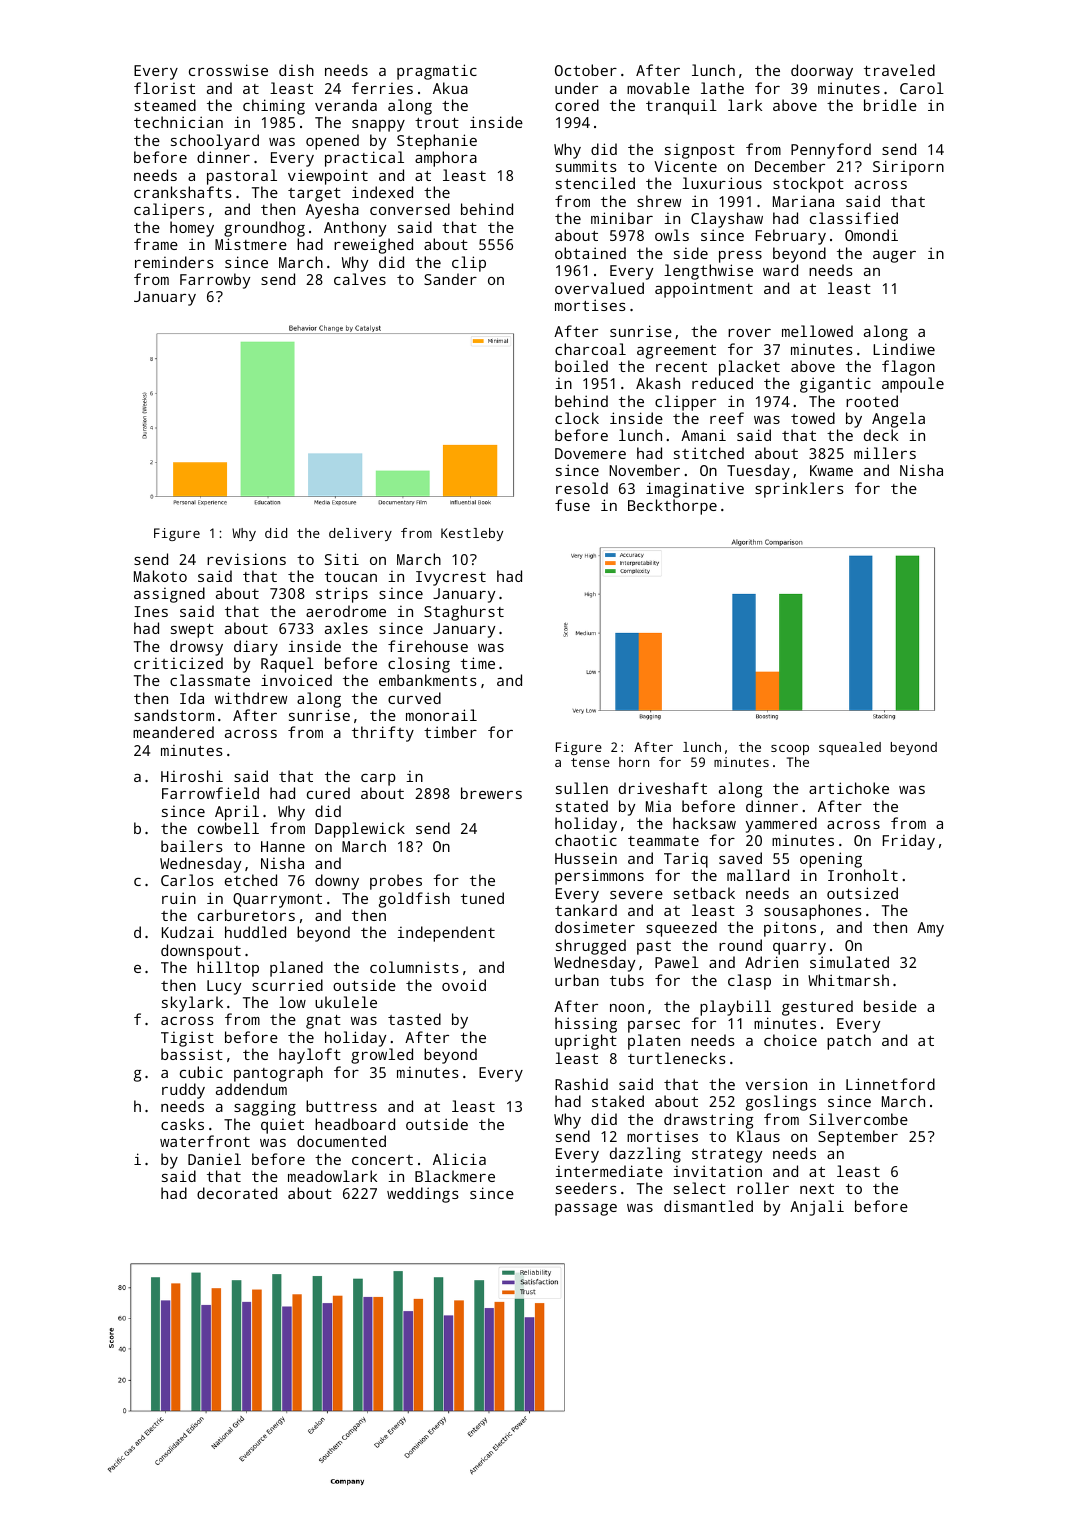 The height and width of the document is (1531, 1078). What do you see at coordinates (173, 732) in the document?
I see `meandered` at bounding box center [173, 732].
